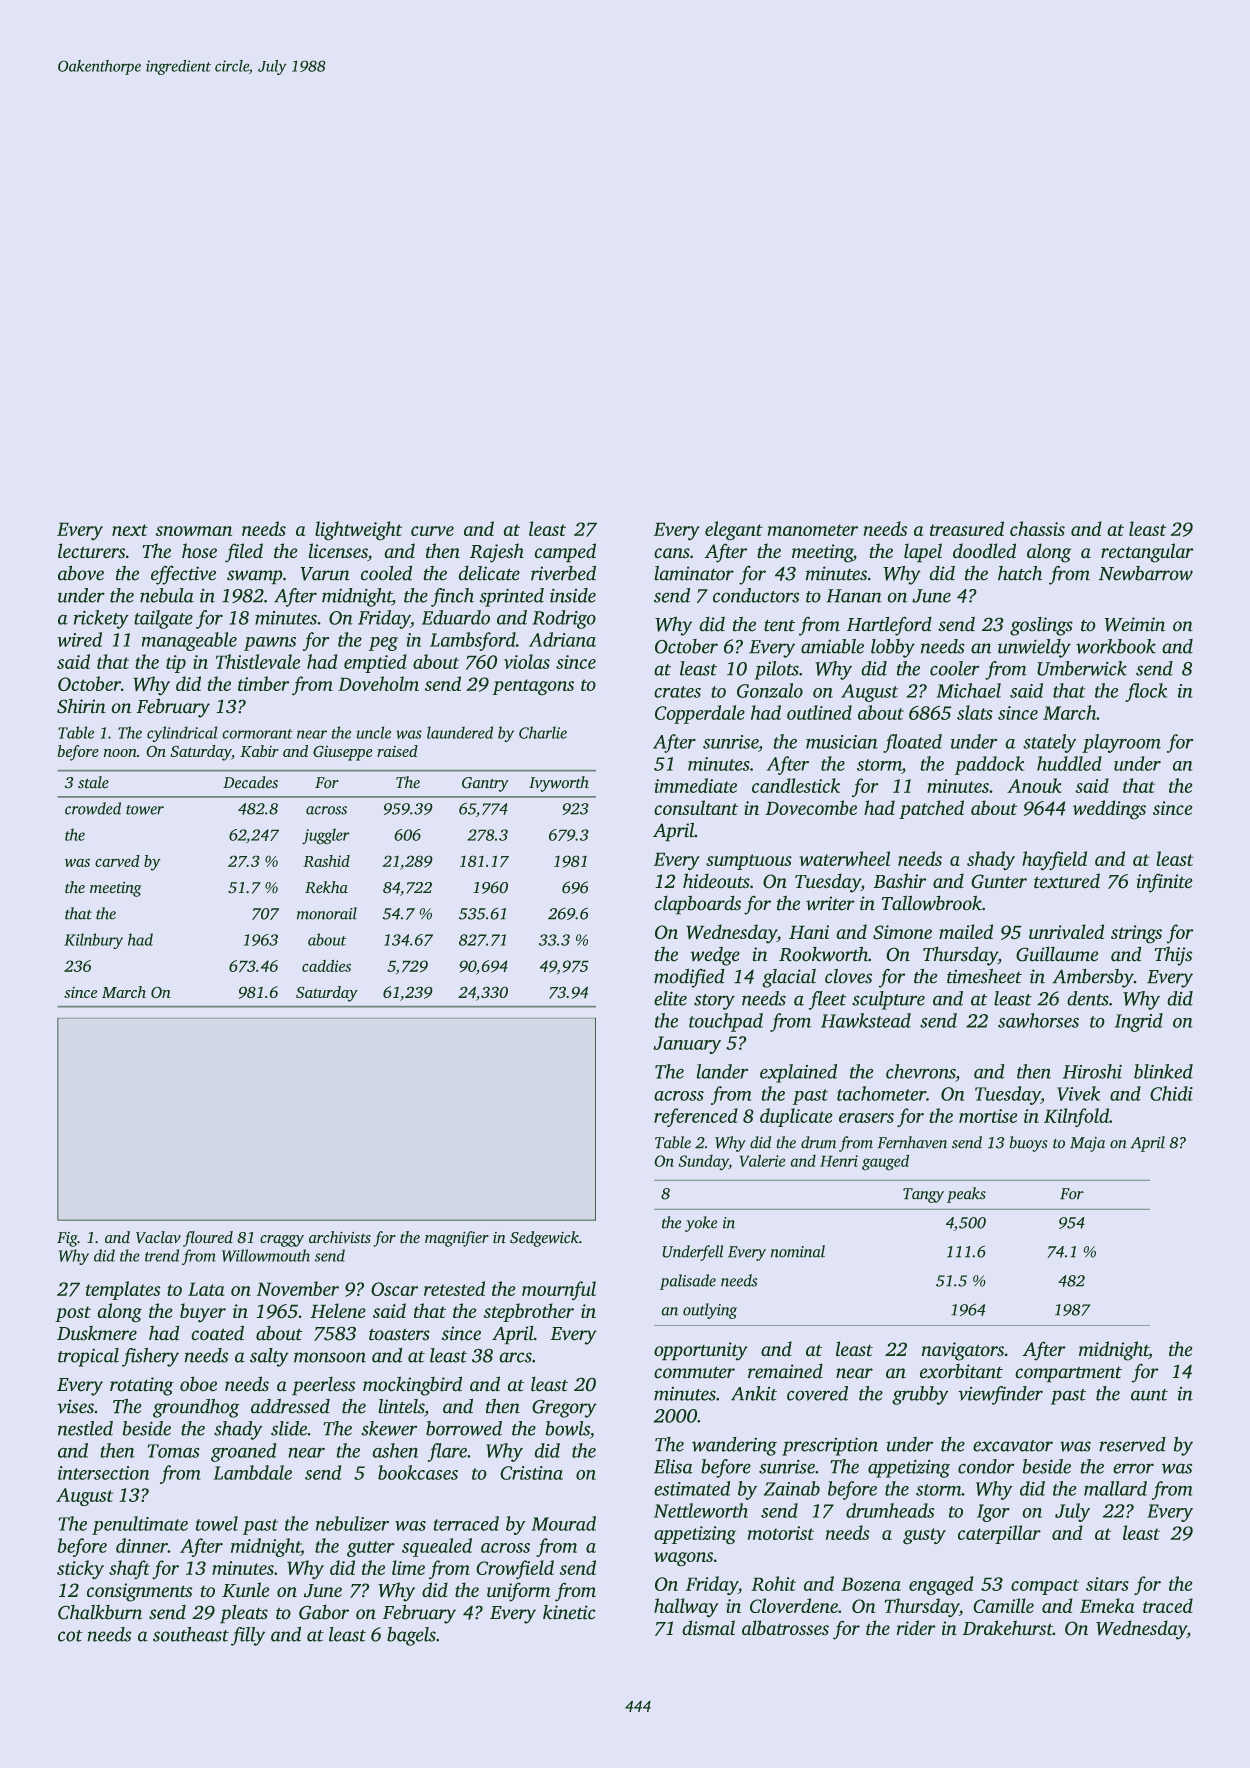  I want to click on Chidi, so click(1171, 1093).
